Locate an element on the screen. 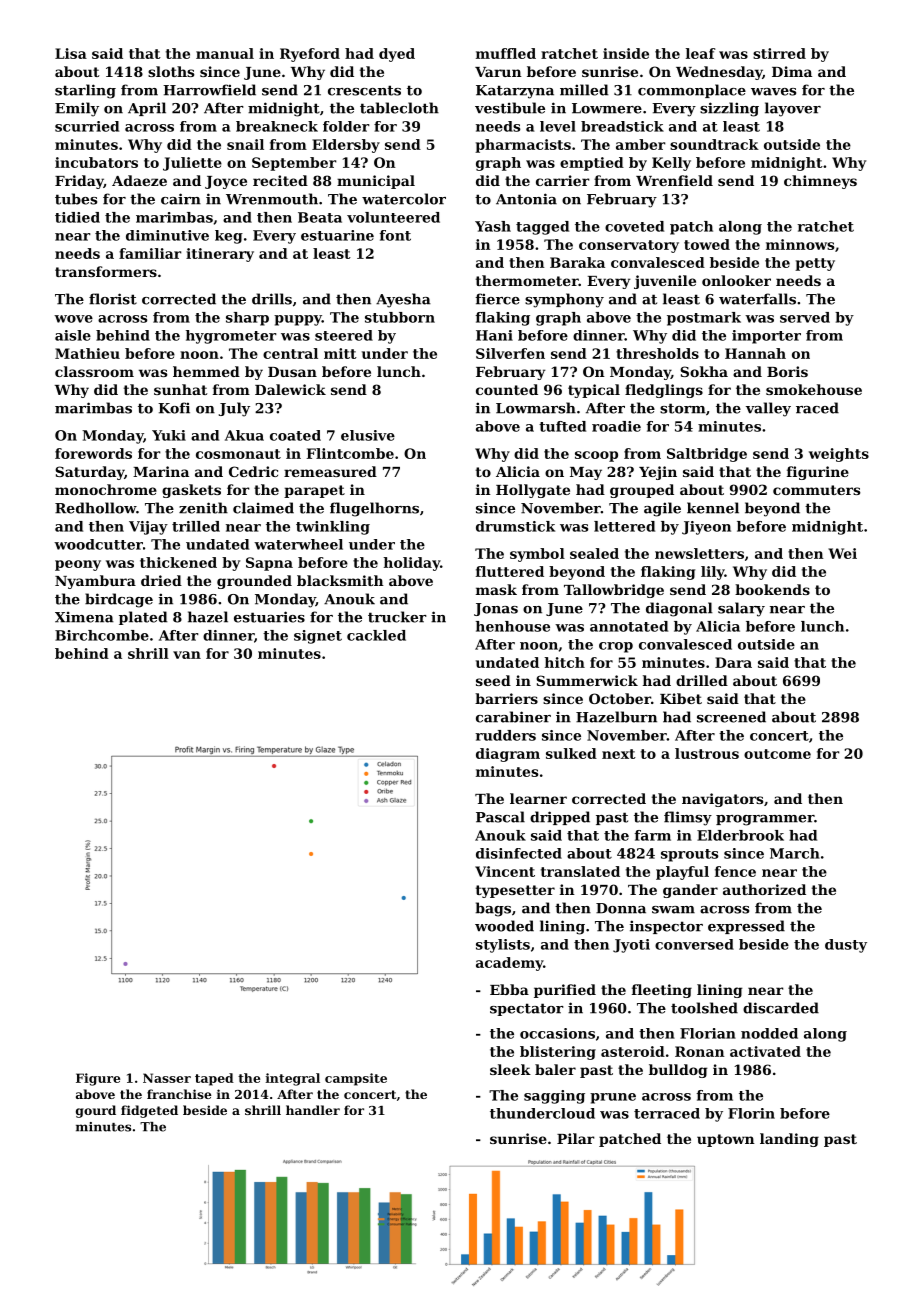 The height and width of the screenshot is (1308, 924). petty is located at coordinates (815, 264).
